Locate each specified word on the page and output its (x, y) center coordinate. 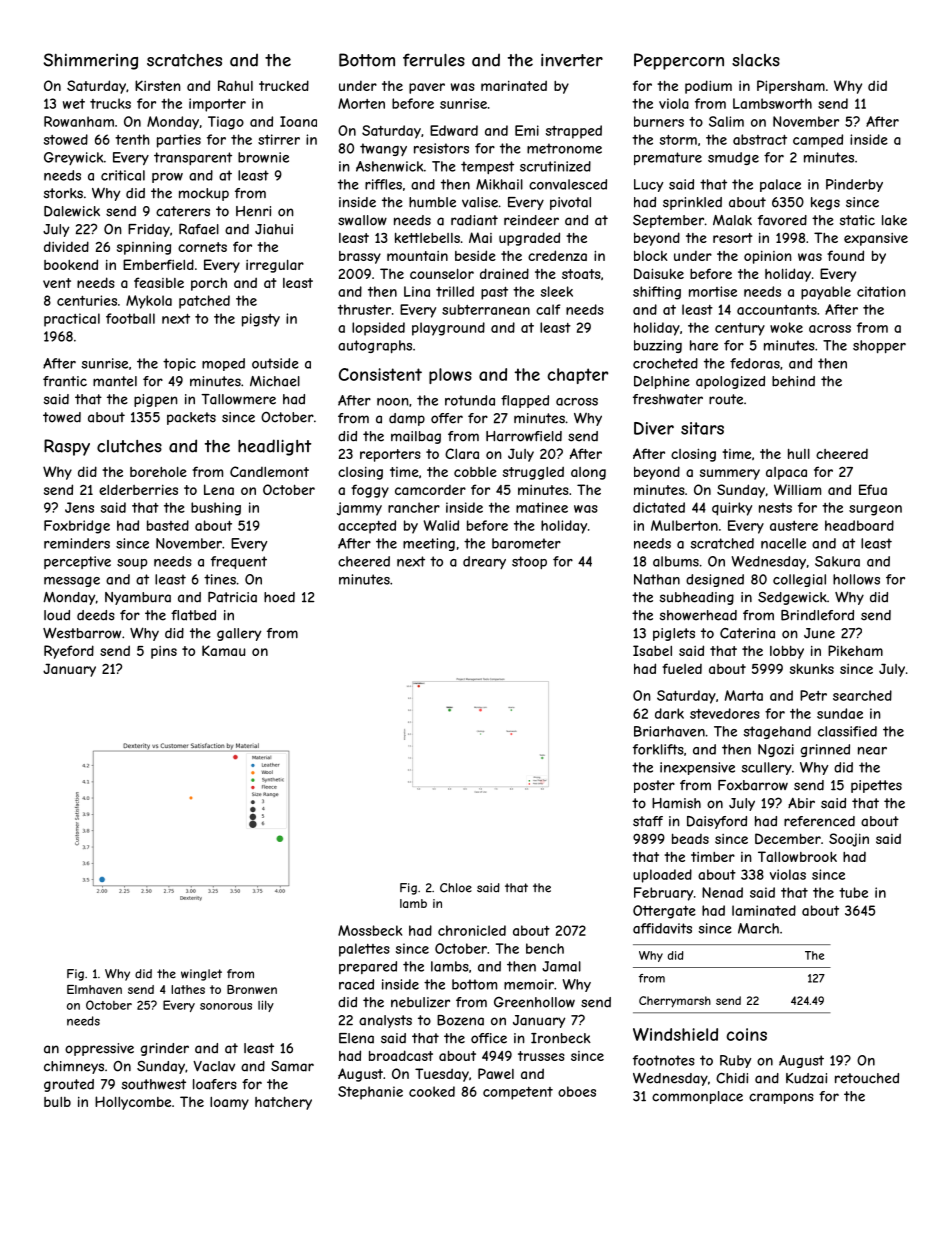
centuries (87, 300)
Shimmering (90, 61)
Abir (801, 803)
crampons (781, 1098)
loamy (229, 1103)
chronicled (472, 930)
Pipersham (791, 87)
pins (164, 652)
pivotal (570, 203)
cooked (432, 1091)
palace (780, 185)
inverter (572, 60)
